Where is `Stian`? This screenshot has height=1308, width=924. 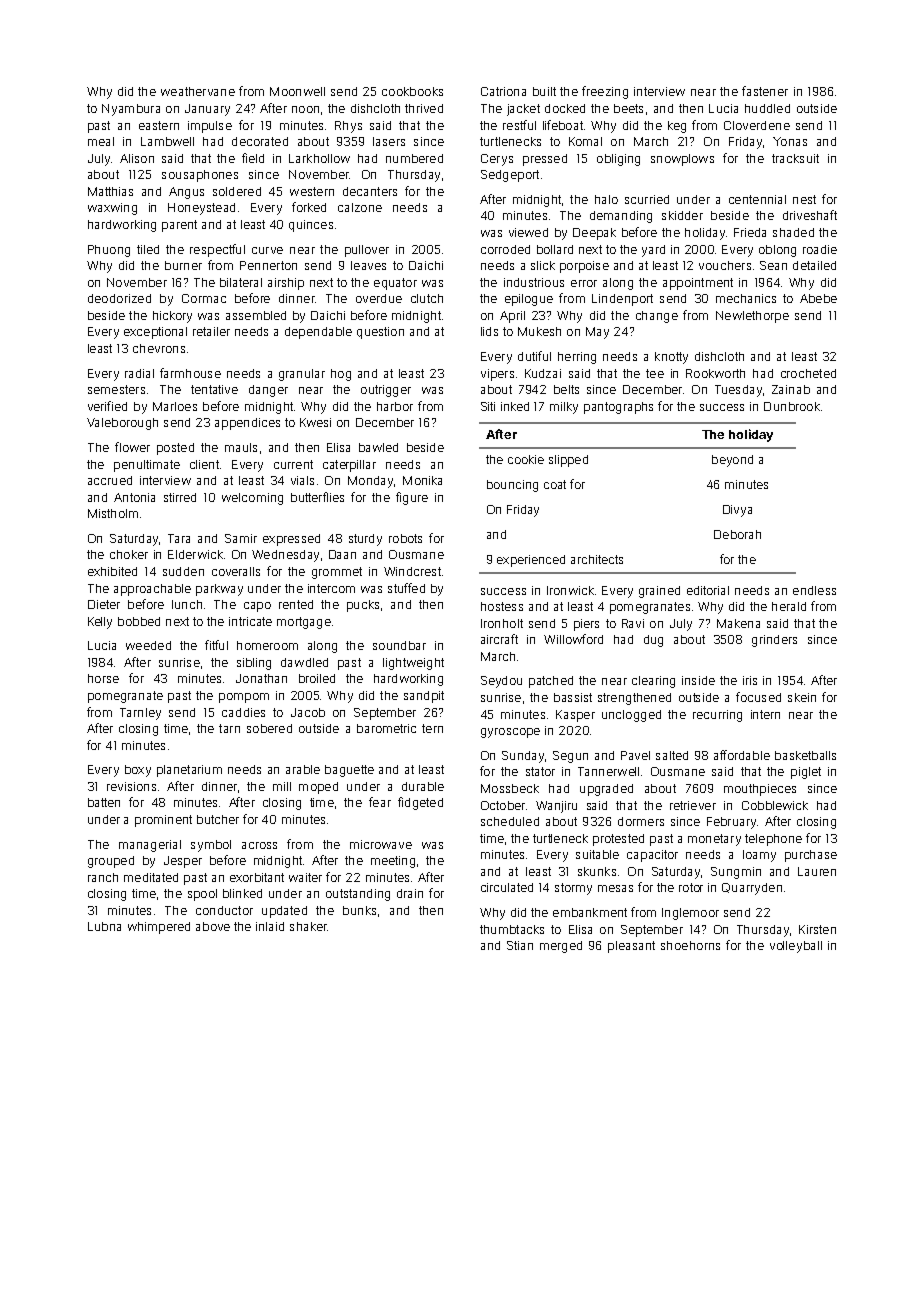 Stian is located at coordinates (520, 945).
